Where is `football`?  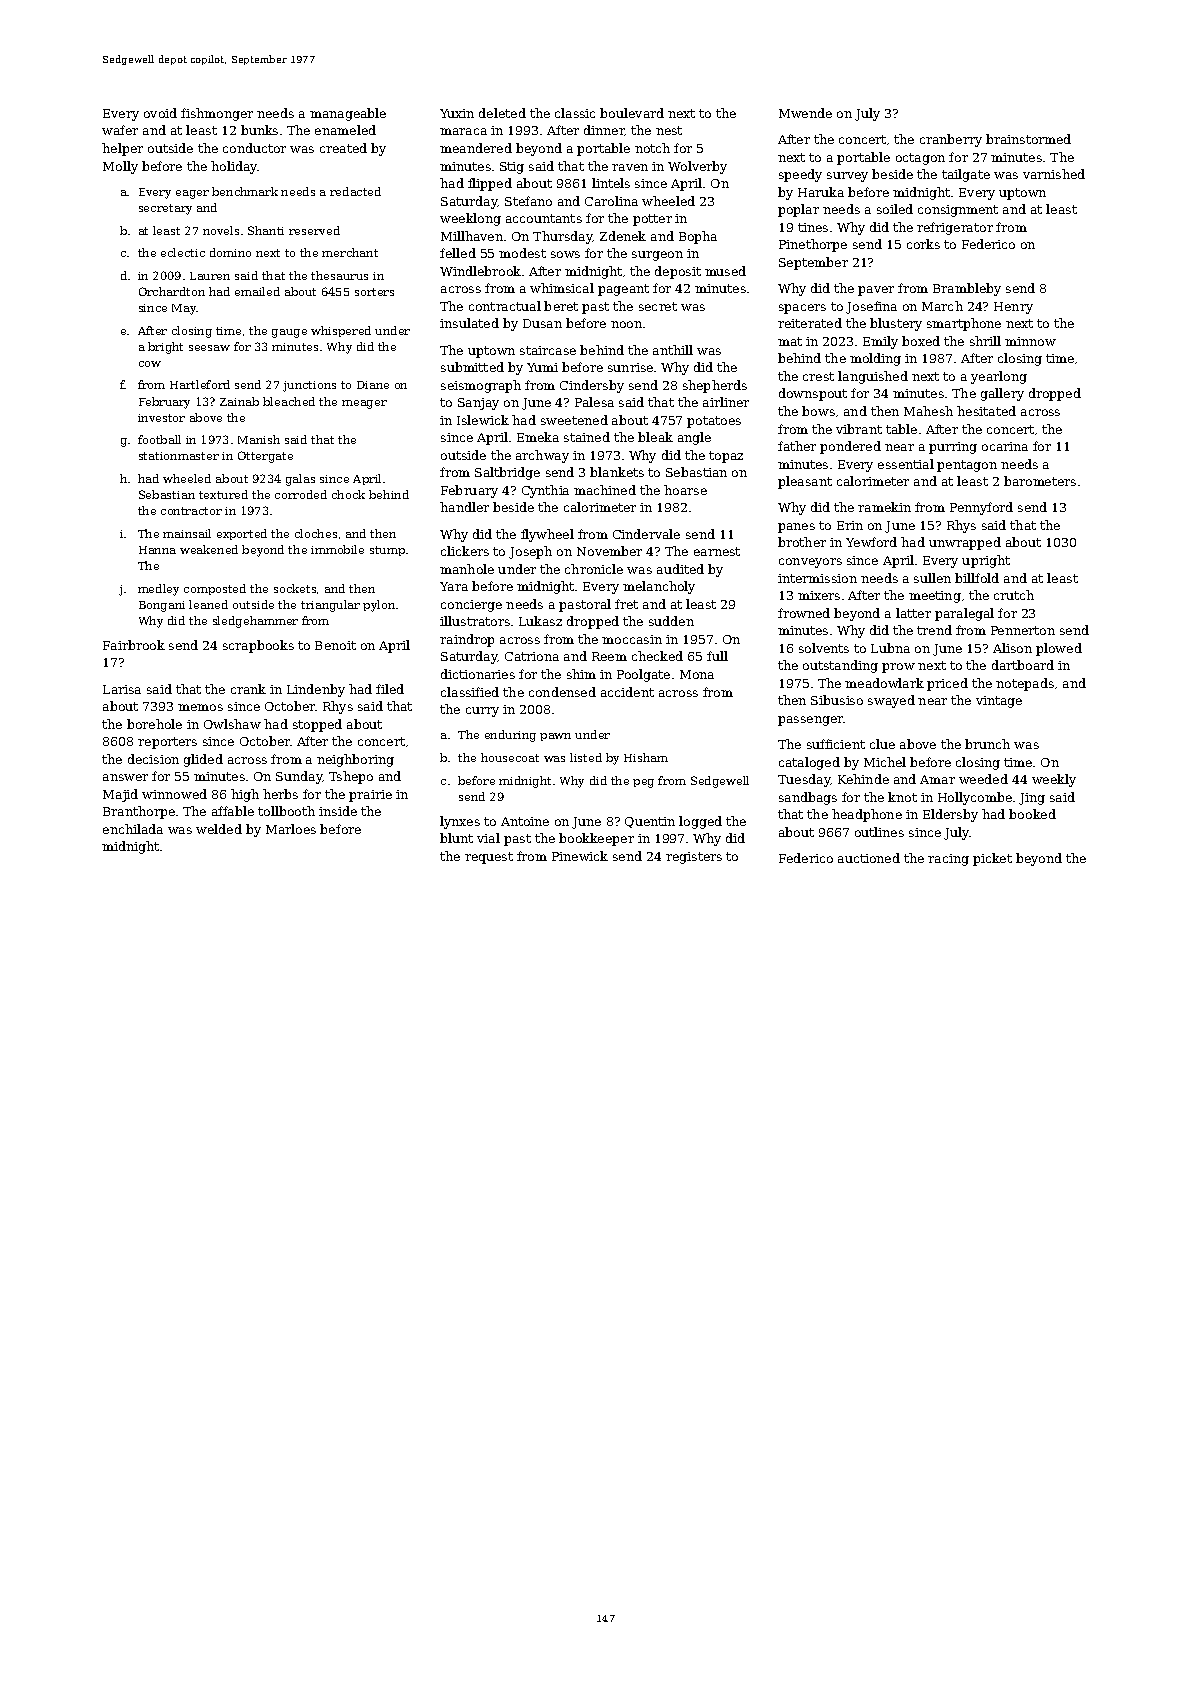 football is located at coordinates (159, 439).
